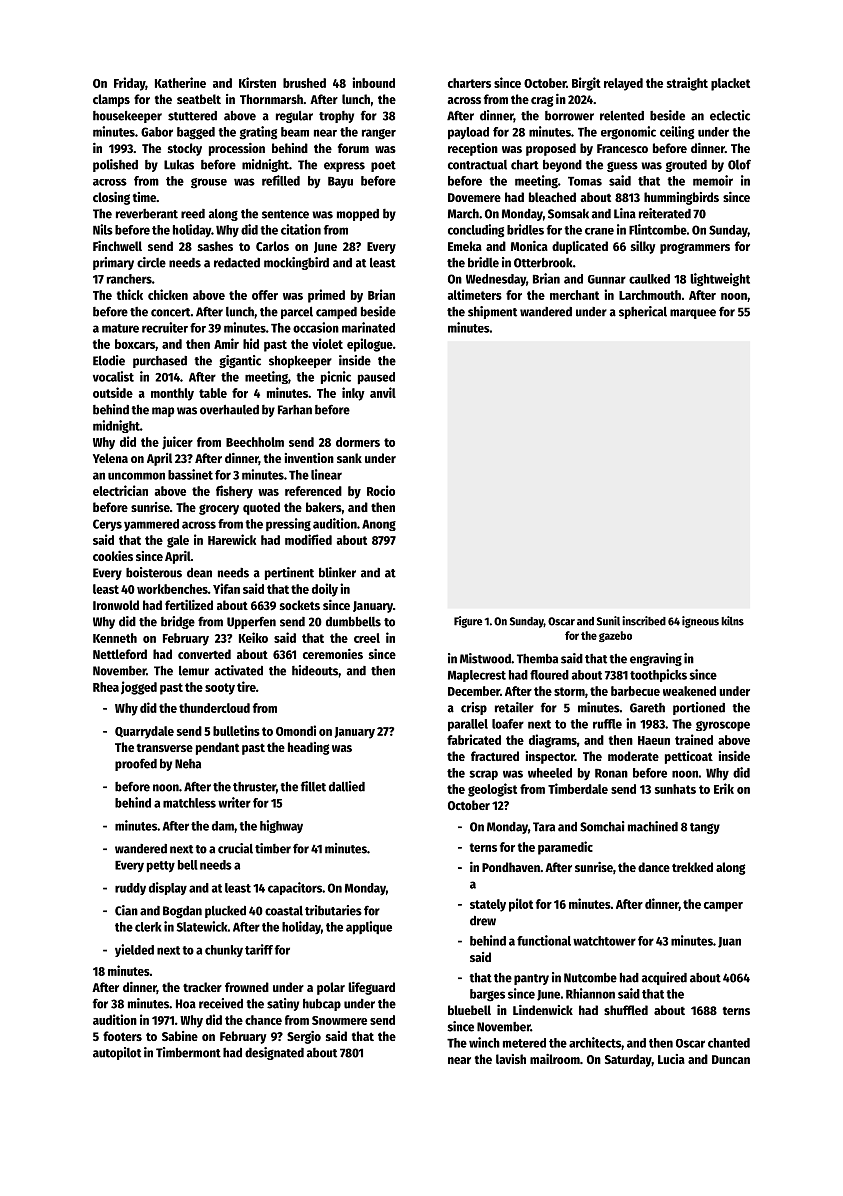 This document has height=1196, width=843. I want to click on reed, so click(193, 214).
